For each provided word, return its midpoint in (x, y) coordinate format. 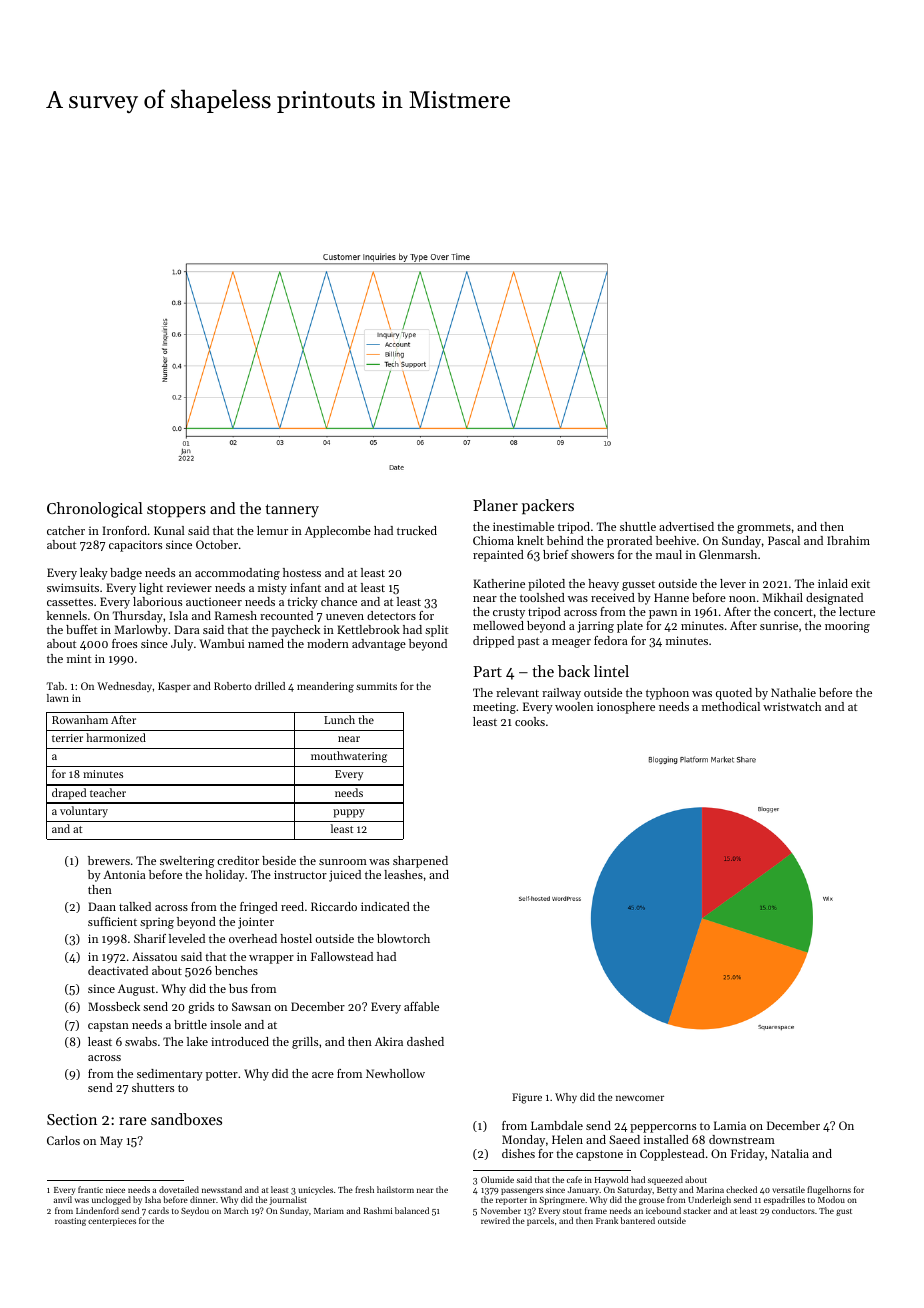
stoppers (176, 511)
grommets (764, 528)
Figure (527, 1098)
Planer (495, 505)
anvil (63, 1199)
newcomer (640, 1098)
